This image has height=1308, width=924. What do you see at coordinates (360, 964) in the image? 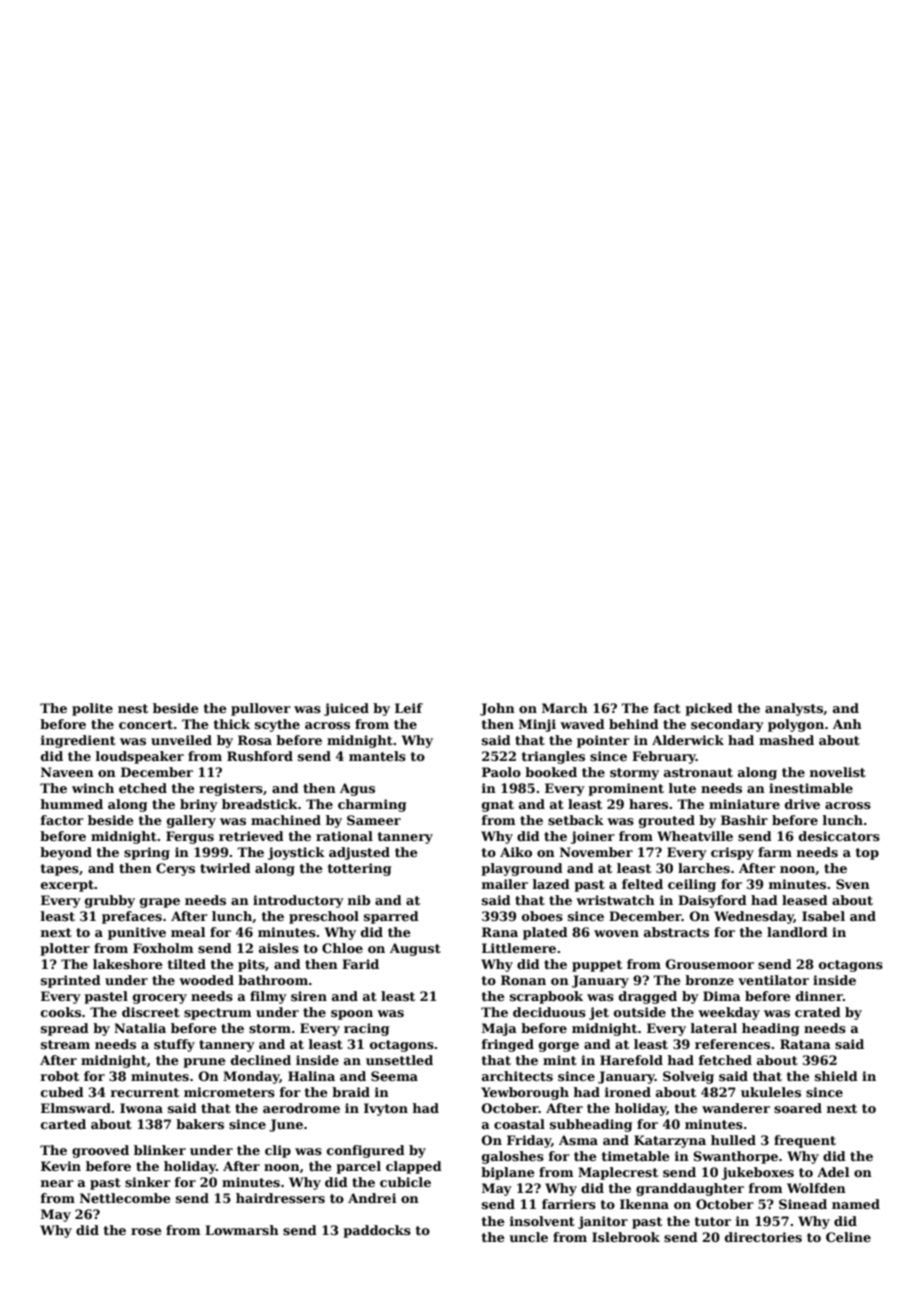
I see `Farid` at bounding box center [360, 964].
